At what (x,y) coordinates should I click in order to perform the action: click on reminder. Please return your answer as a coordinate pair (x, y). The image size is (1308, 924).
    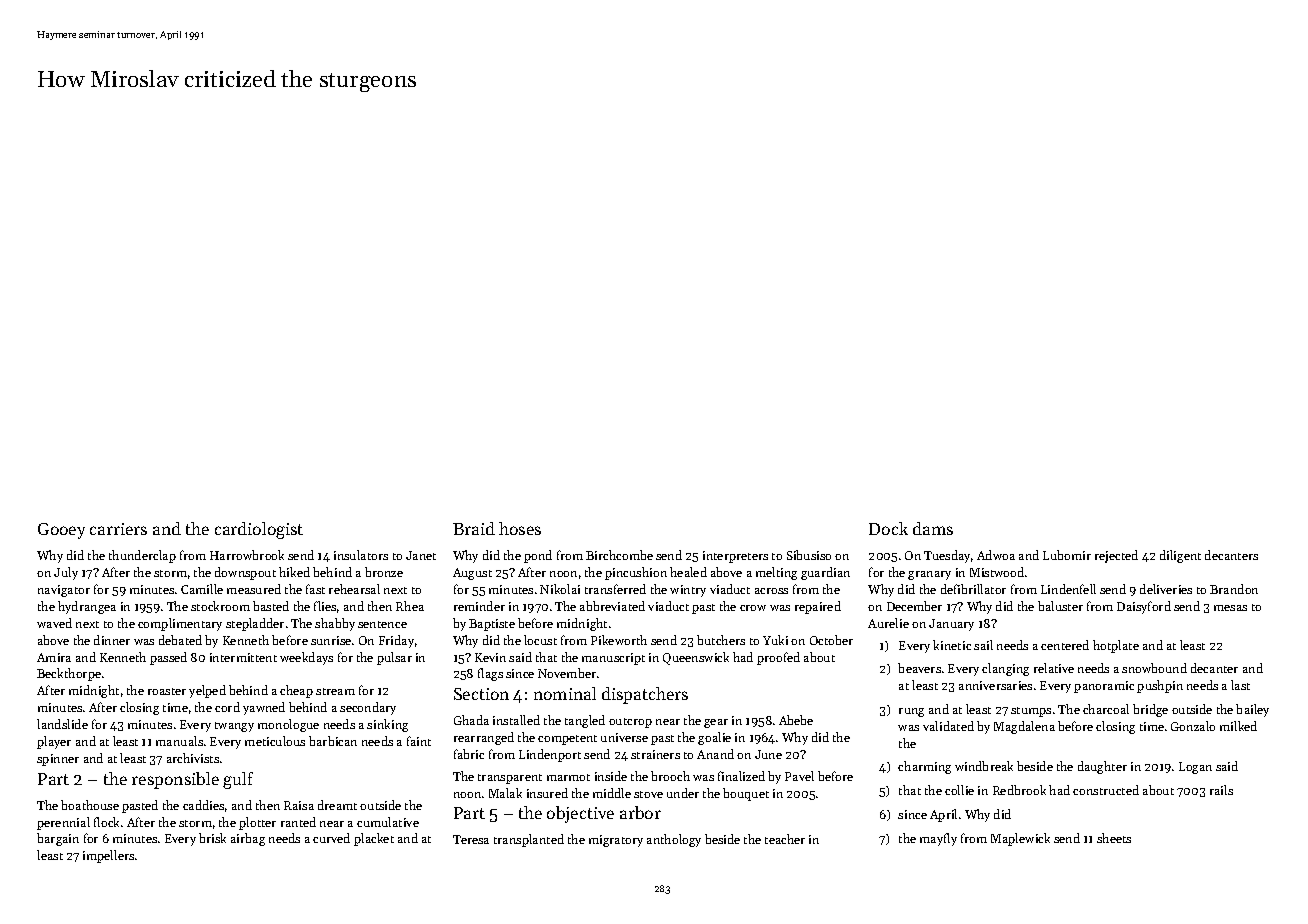
    Looking at the image, I should click on (479, 606).
